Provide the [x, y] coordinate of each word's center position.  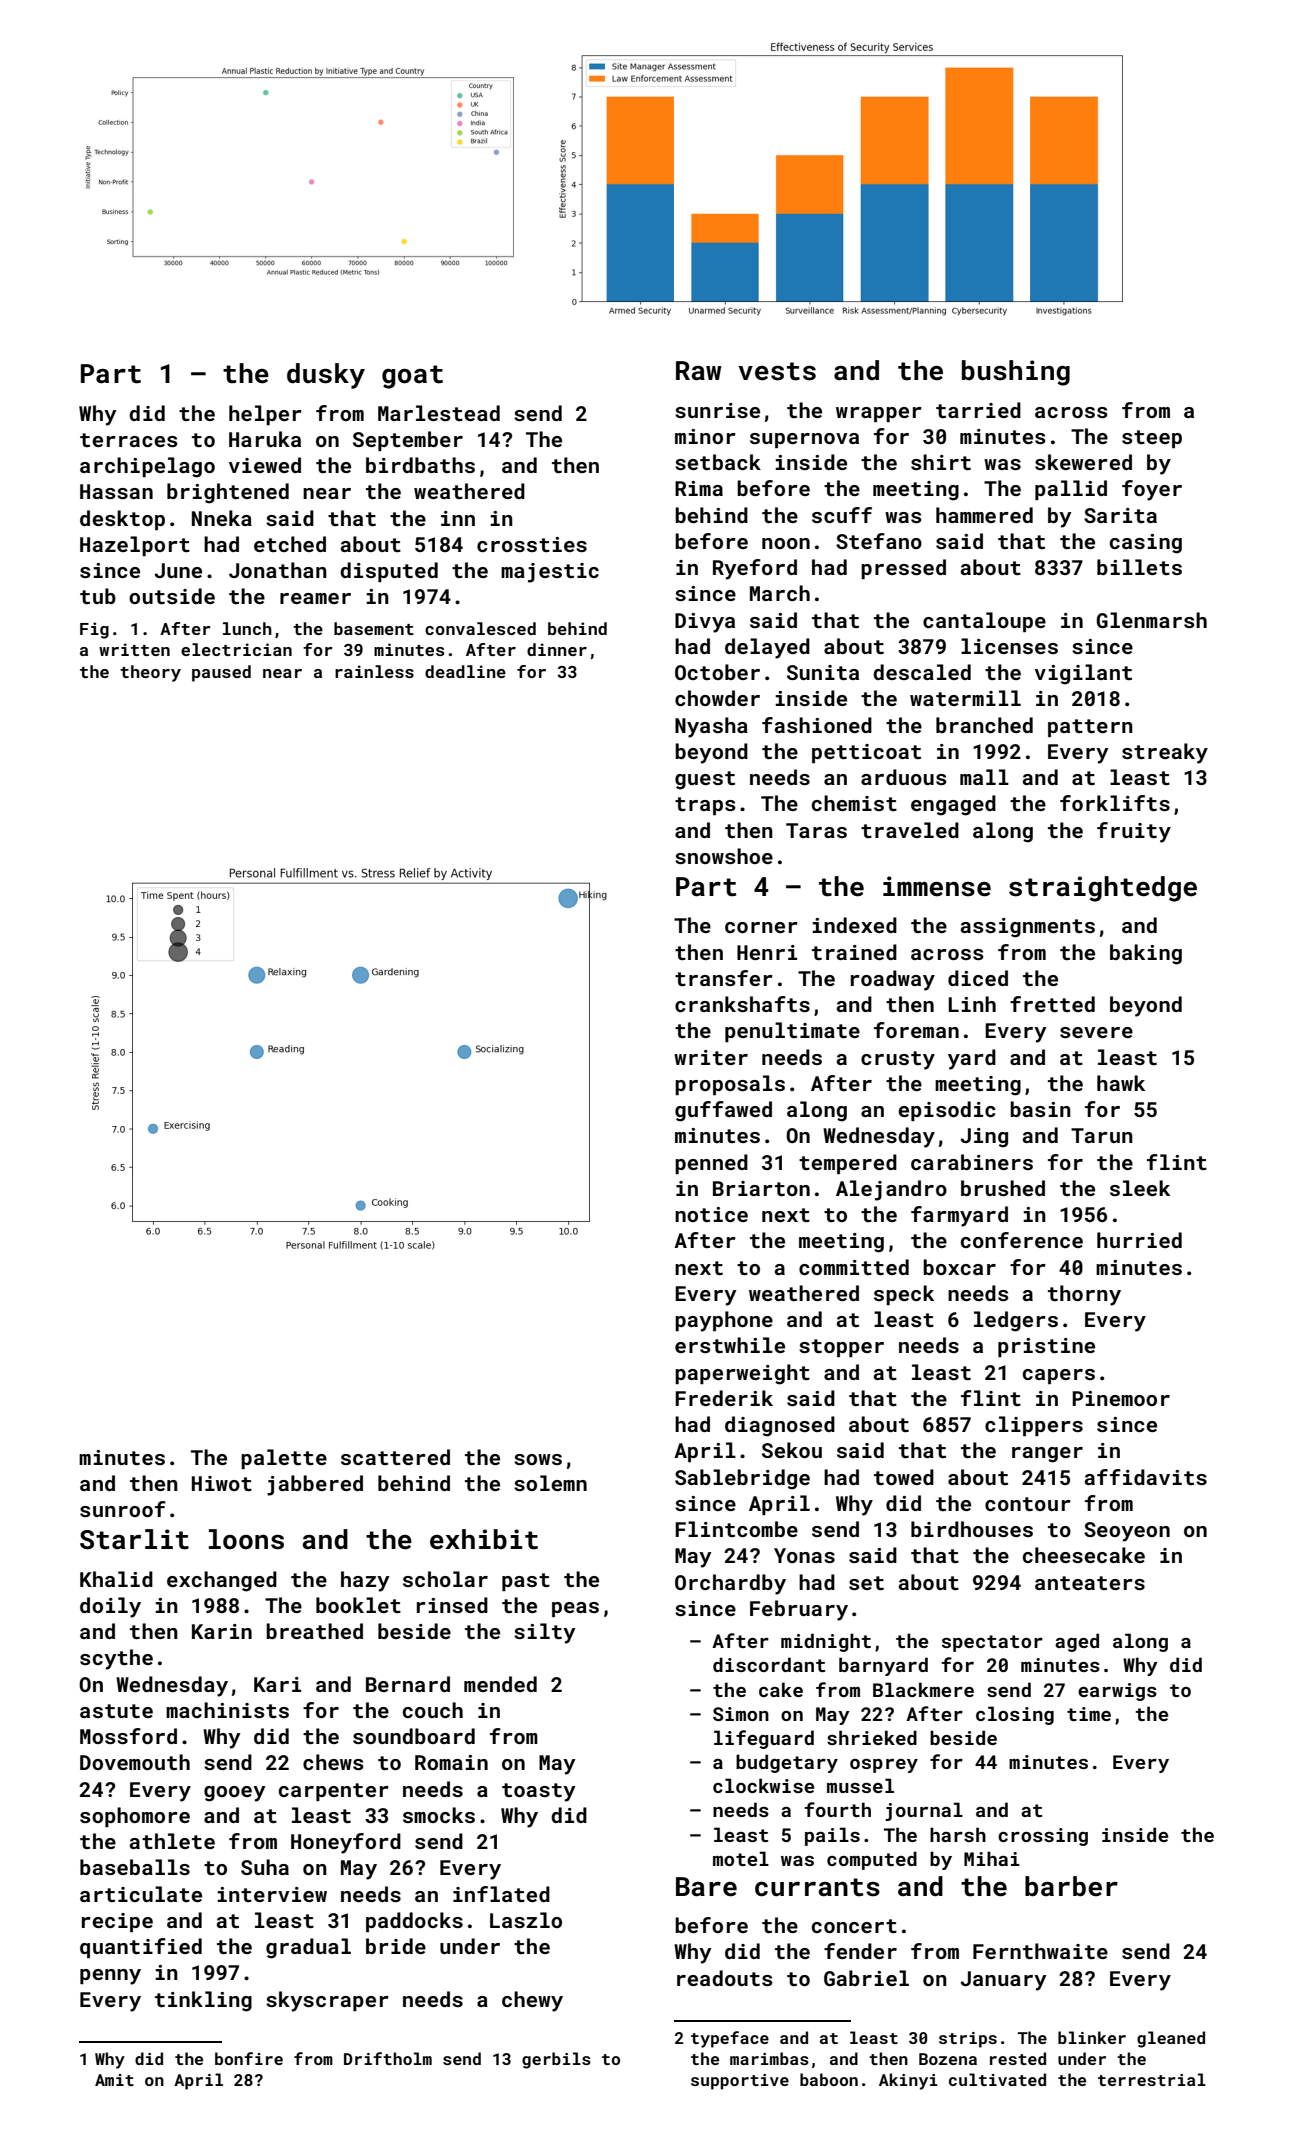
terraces [129, 440]
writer [711, 1057]
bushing [1016, 373]
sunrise [717, 410]
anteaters [1090, 1583]
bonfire [249, 2058]
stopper [841, 1348]
